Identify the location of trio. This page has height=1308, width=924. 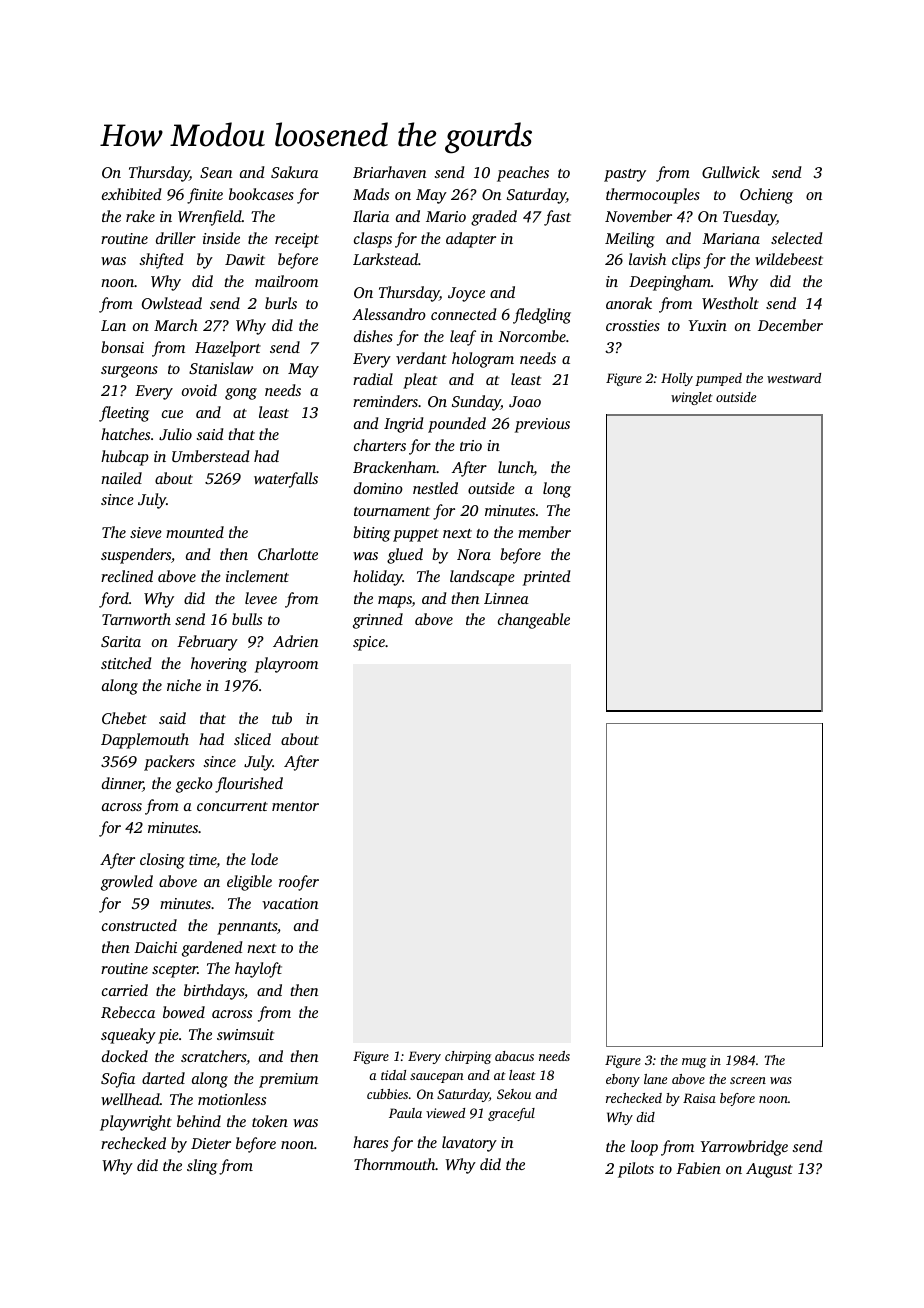
(471, 445).
